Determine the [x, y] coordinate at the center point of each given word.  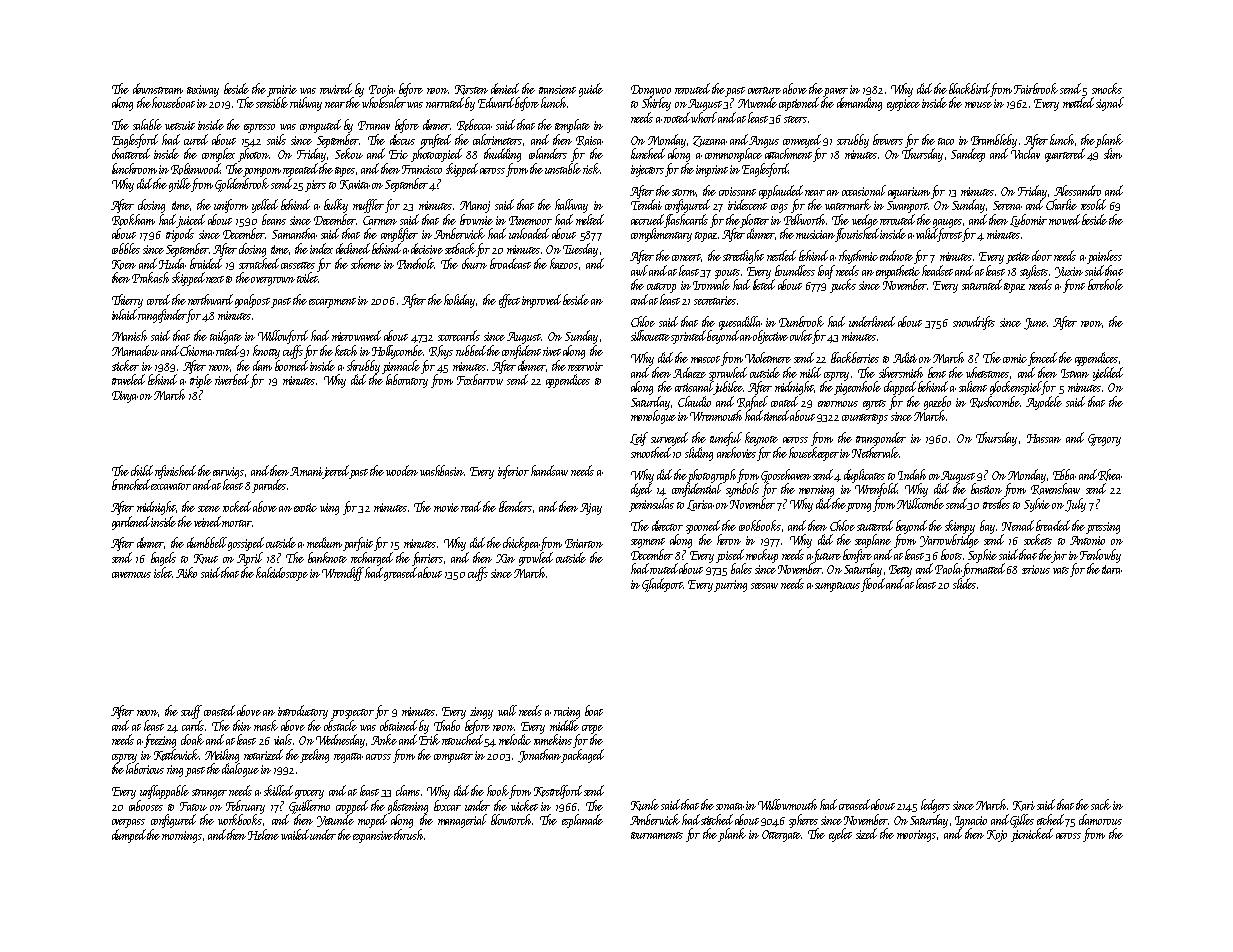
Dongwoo [651, 91]
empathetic [898, 272]
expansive [373, 837]
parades [269, 486]
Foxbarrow [480, 379]
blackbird [969, 88]
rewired [336, 88]
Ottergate [781, 836]
